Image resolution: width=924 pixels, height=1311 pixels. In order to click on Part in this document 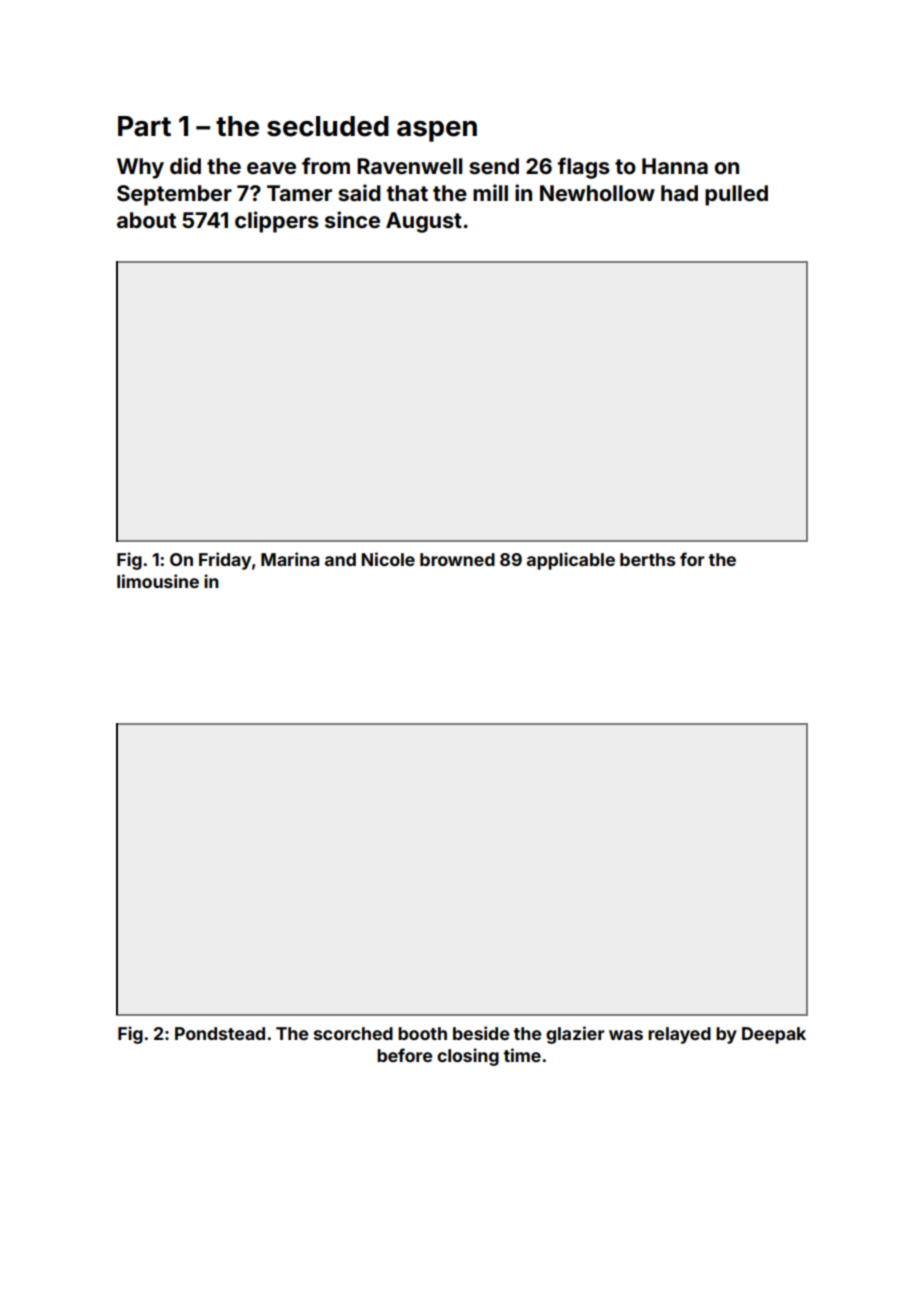, I will do `click(144, 126)`.
